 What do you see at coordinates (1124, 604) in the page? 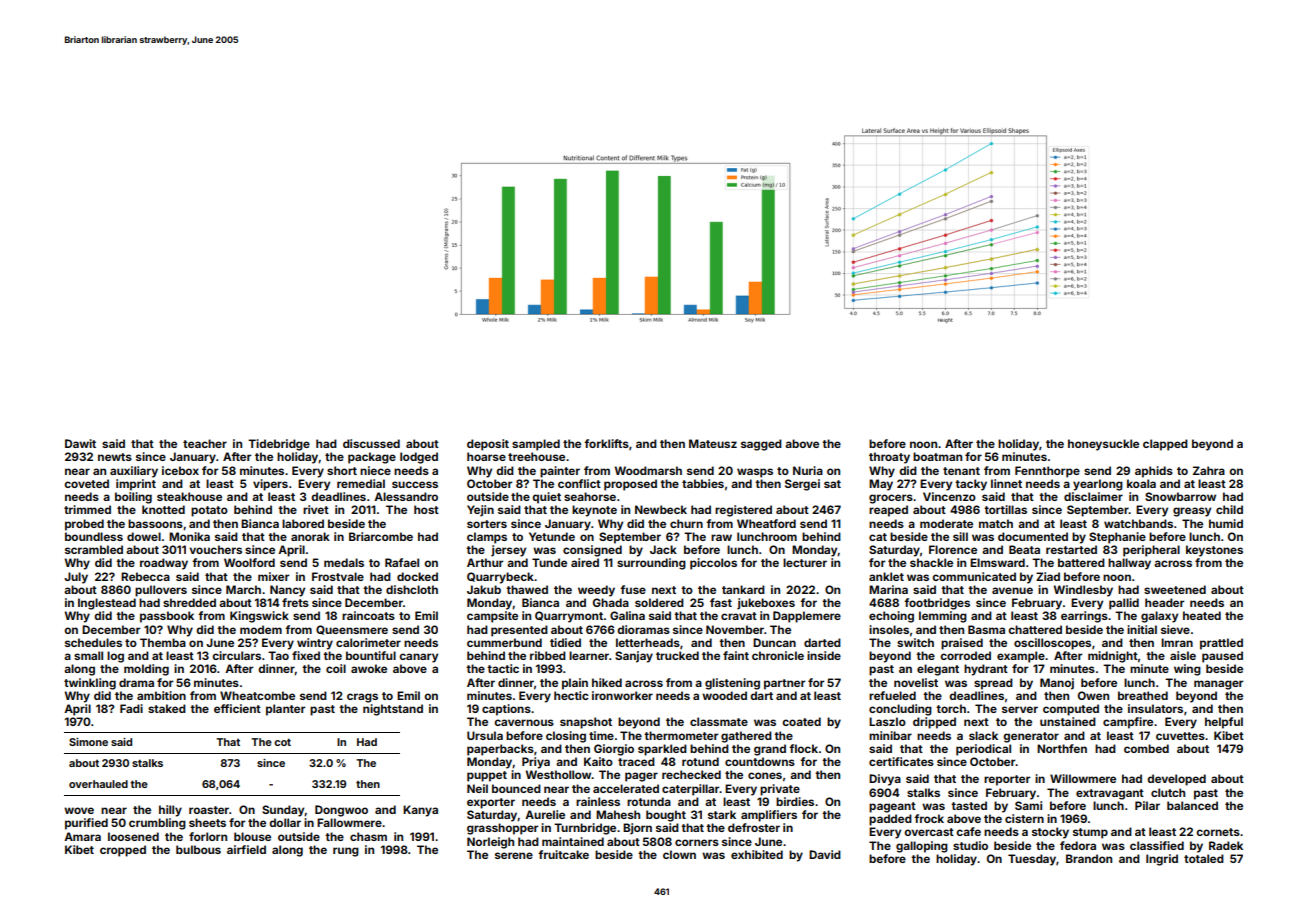
I see `pallid` at bounding box center [1124, 604].
